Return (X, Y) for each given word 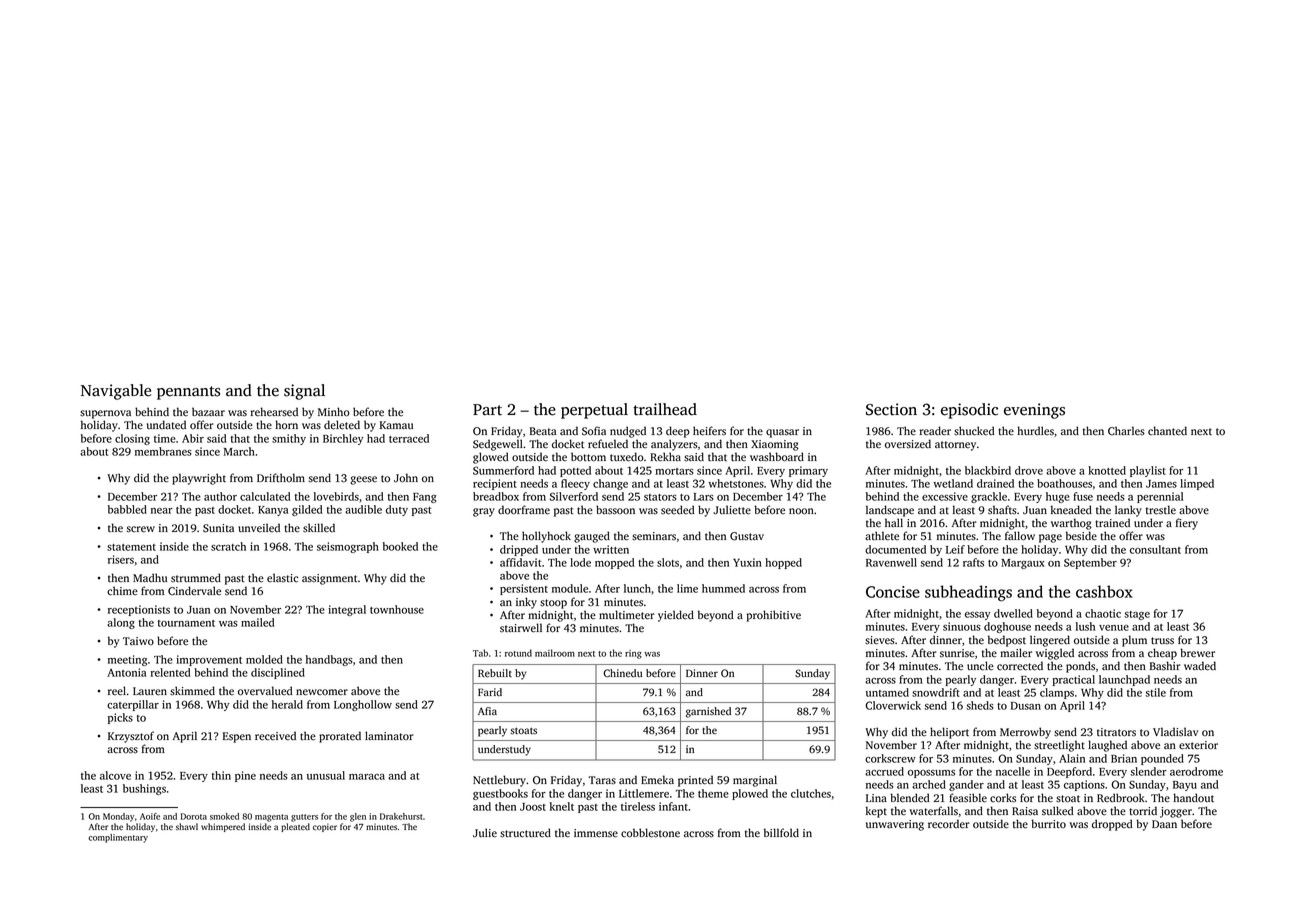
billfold (781, 833)
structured (525, 833)
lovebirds (336, 496)
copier (325, 827)
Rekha (665, 457)
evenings (1034, 411)
